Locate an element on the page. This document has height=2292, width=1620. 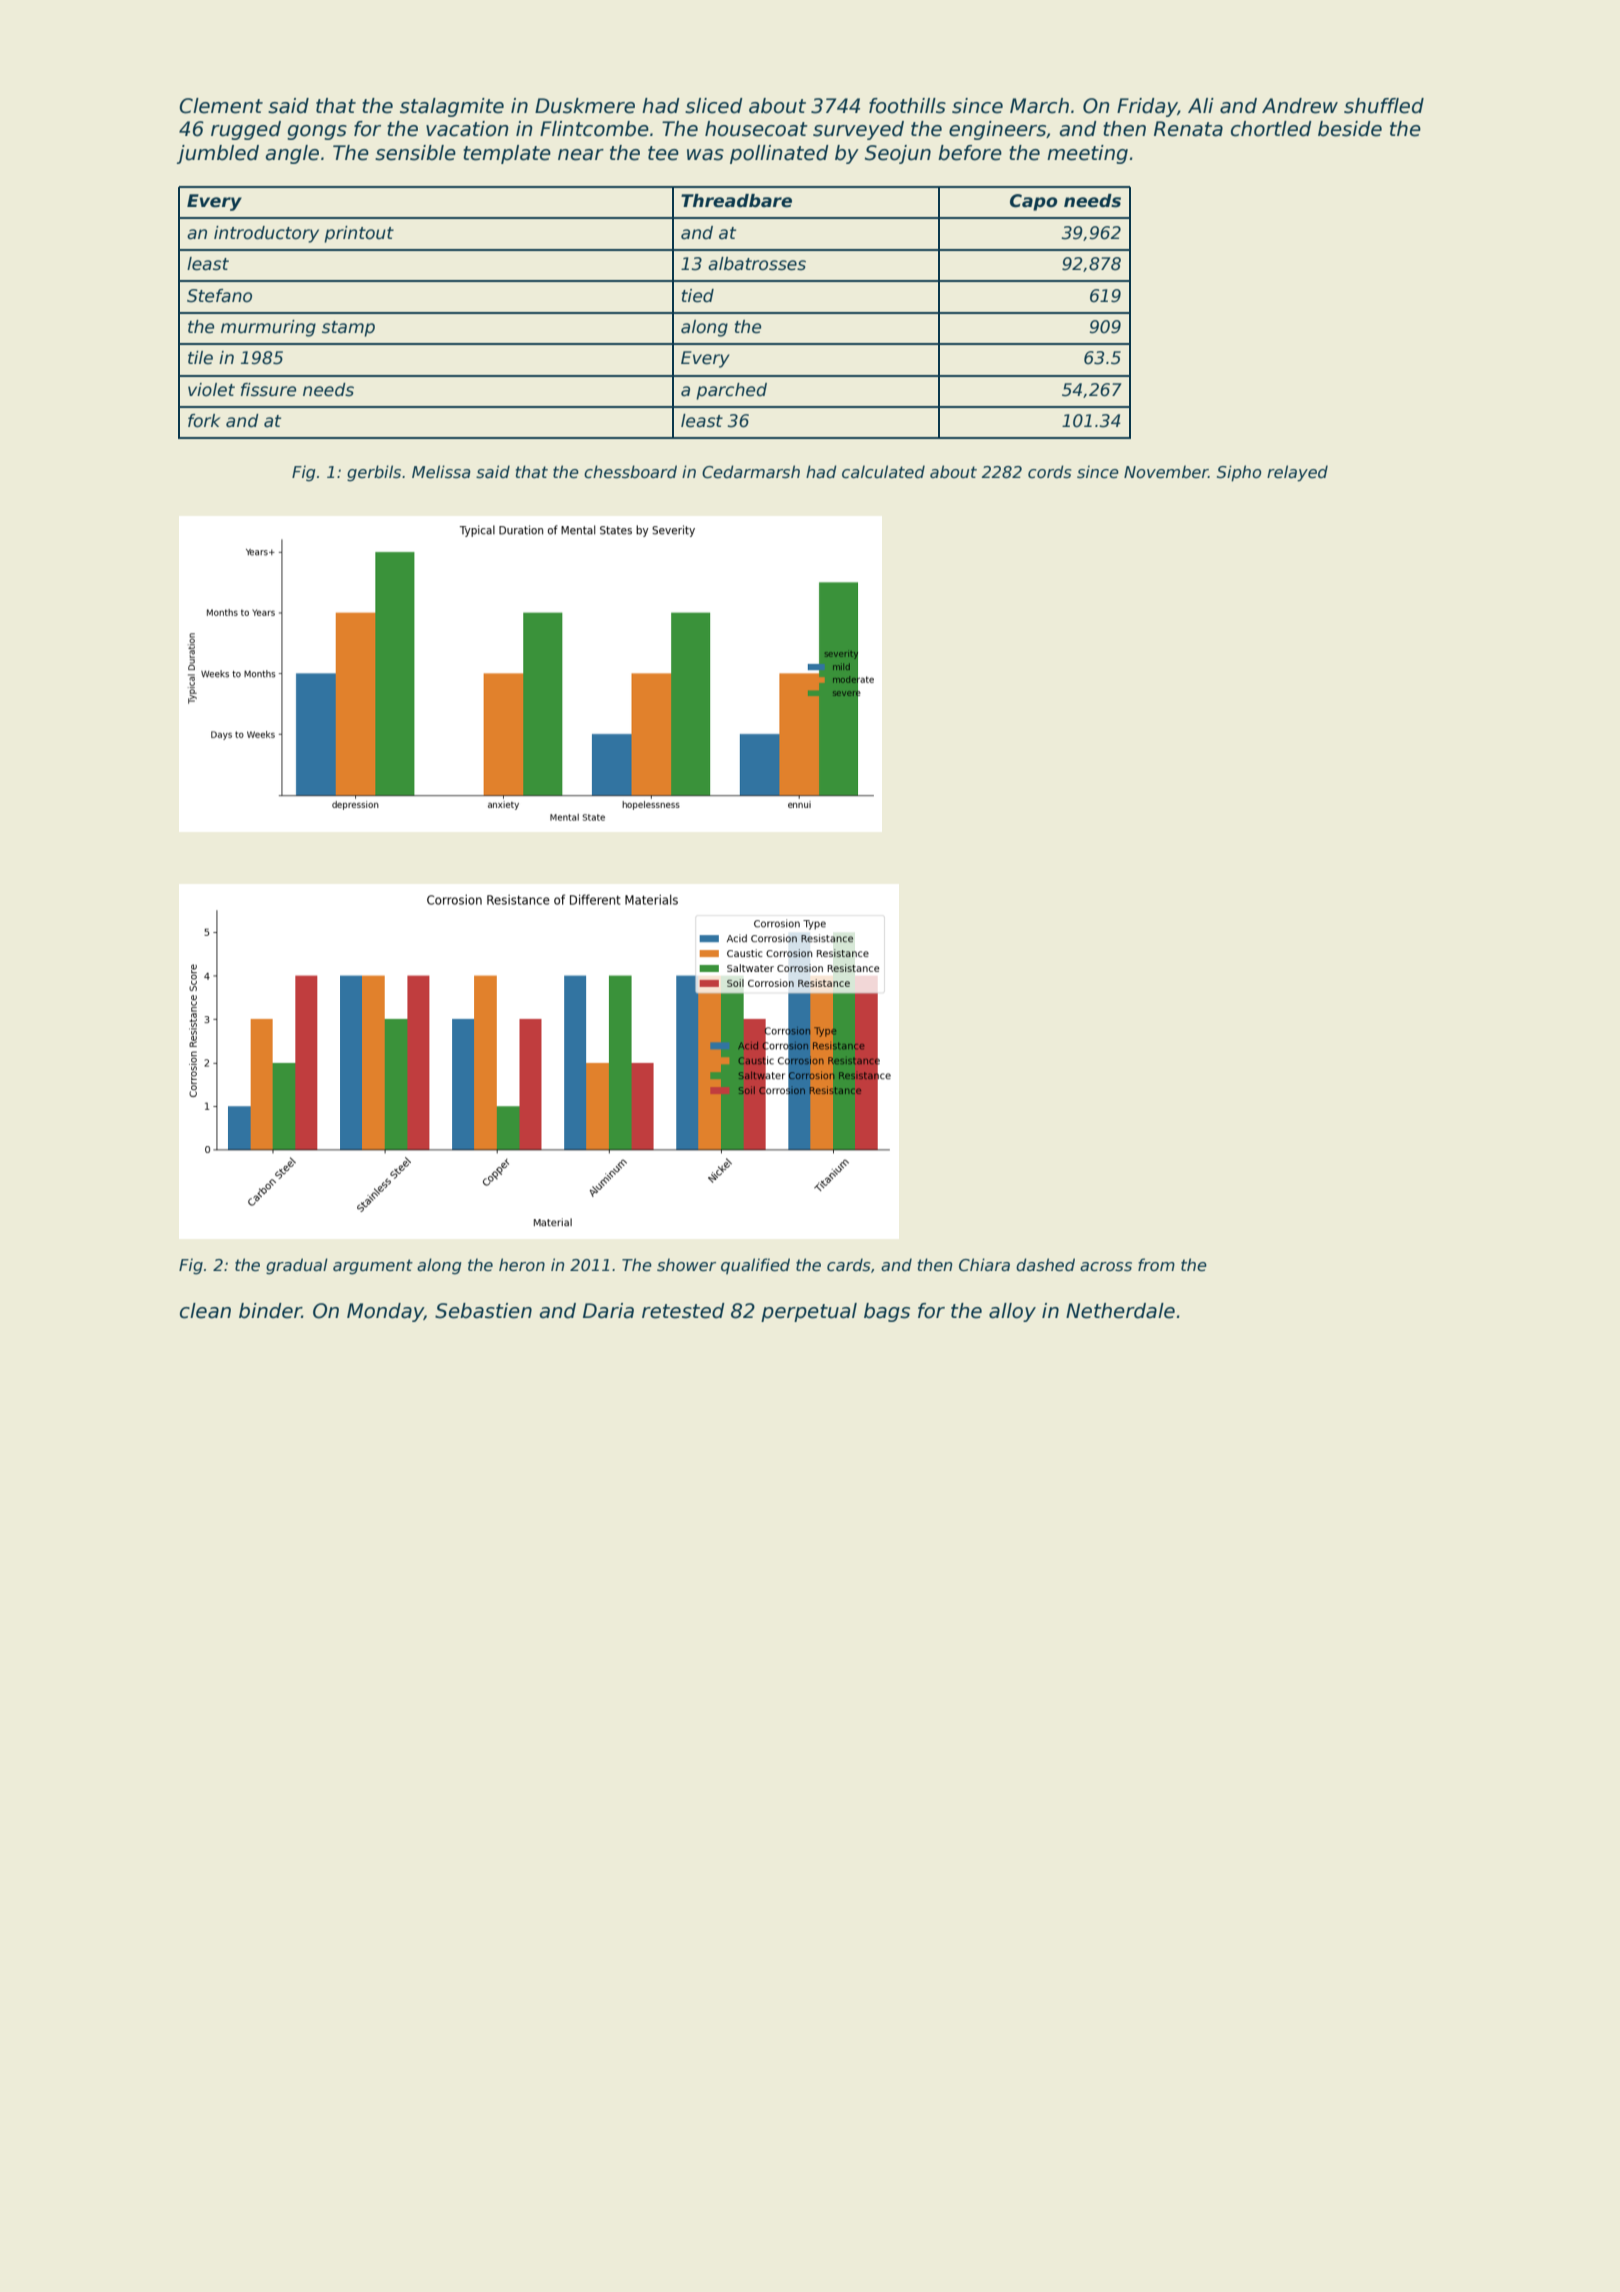
gradual is located at coordinates (297, 1266).
